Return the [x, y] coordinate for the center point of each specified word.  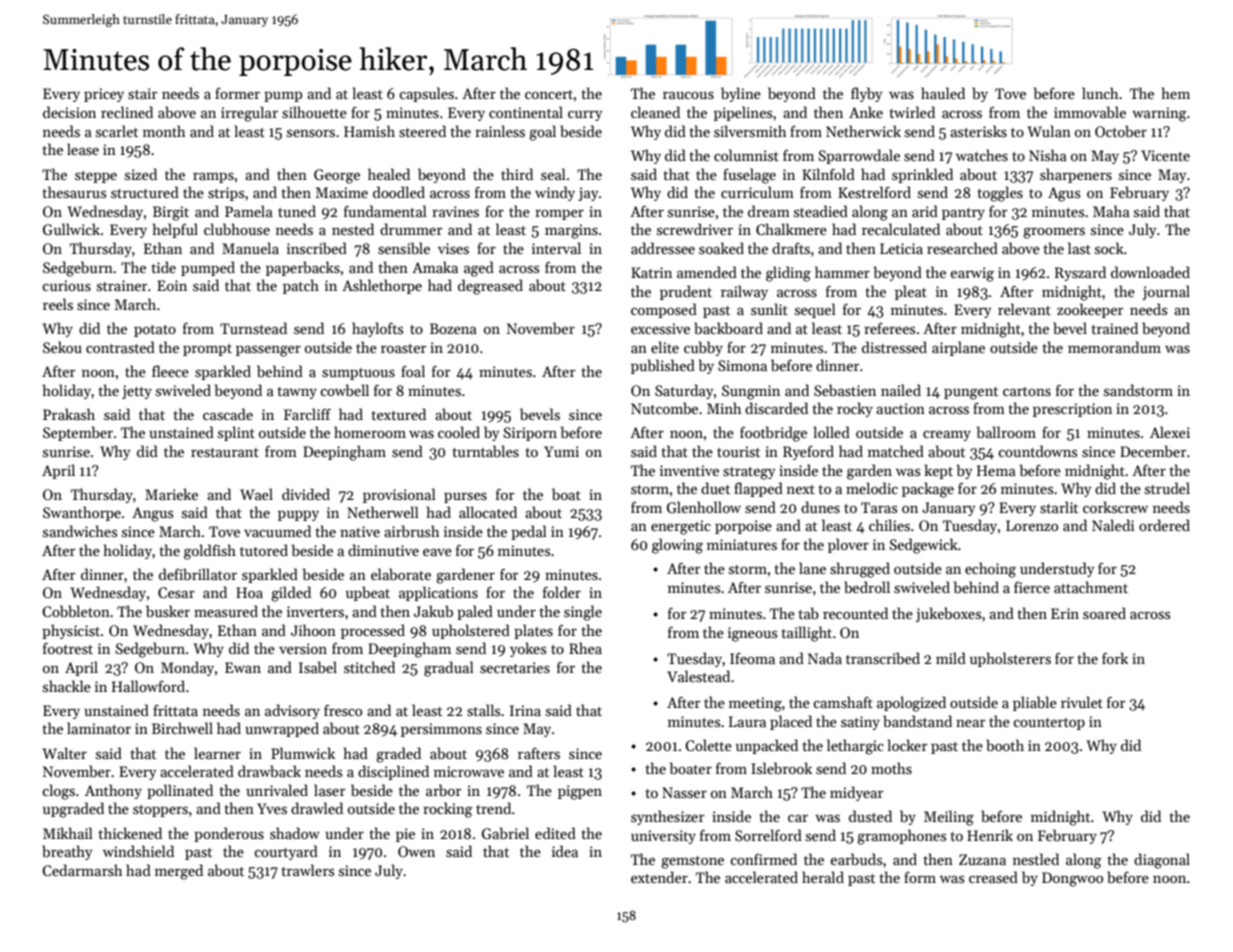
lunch [1100, 93]
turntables [485, 451]
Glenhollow [704, 507]
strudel [1167, 488]
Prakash [69, 414]
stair [143, 93]
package [928, 490]
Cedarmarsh [82, 870]
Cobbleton [76, 611]
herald [823, 877]
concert [549, 94]
